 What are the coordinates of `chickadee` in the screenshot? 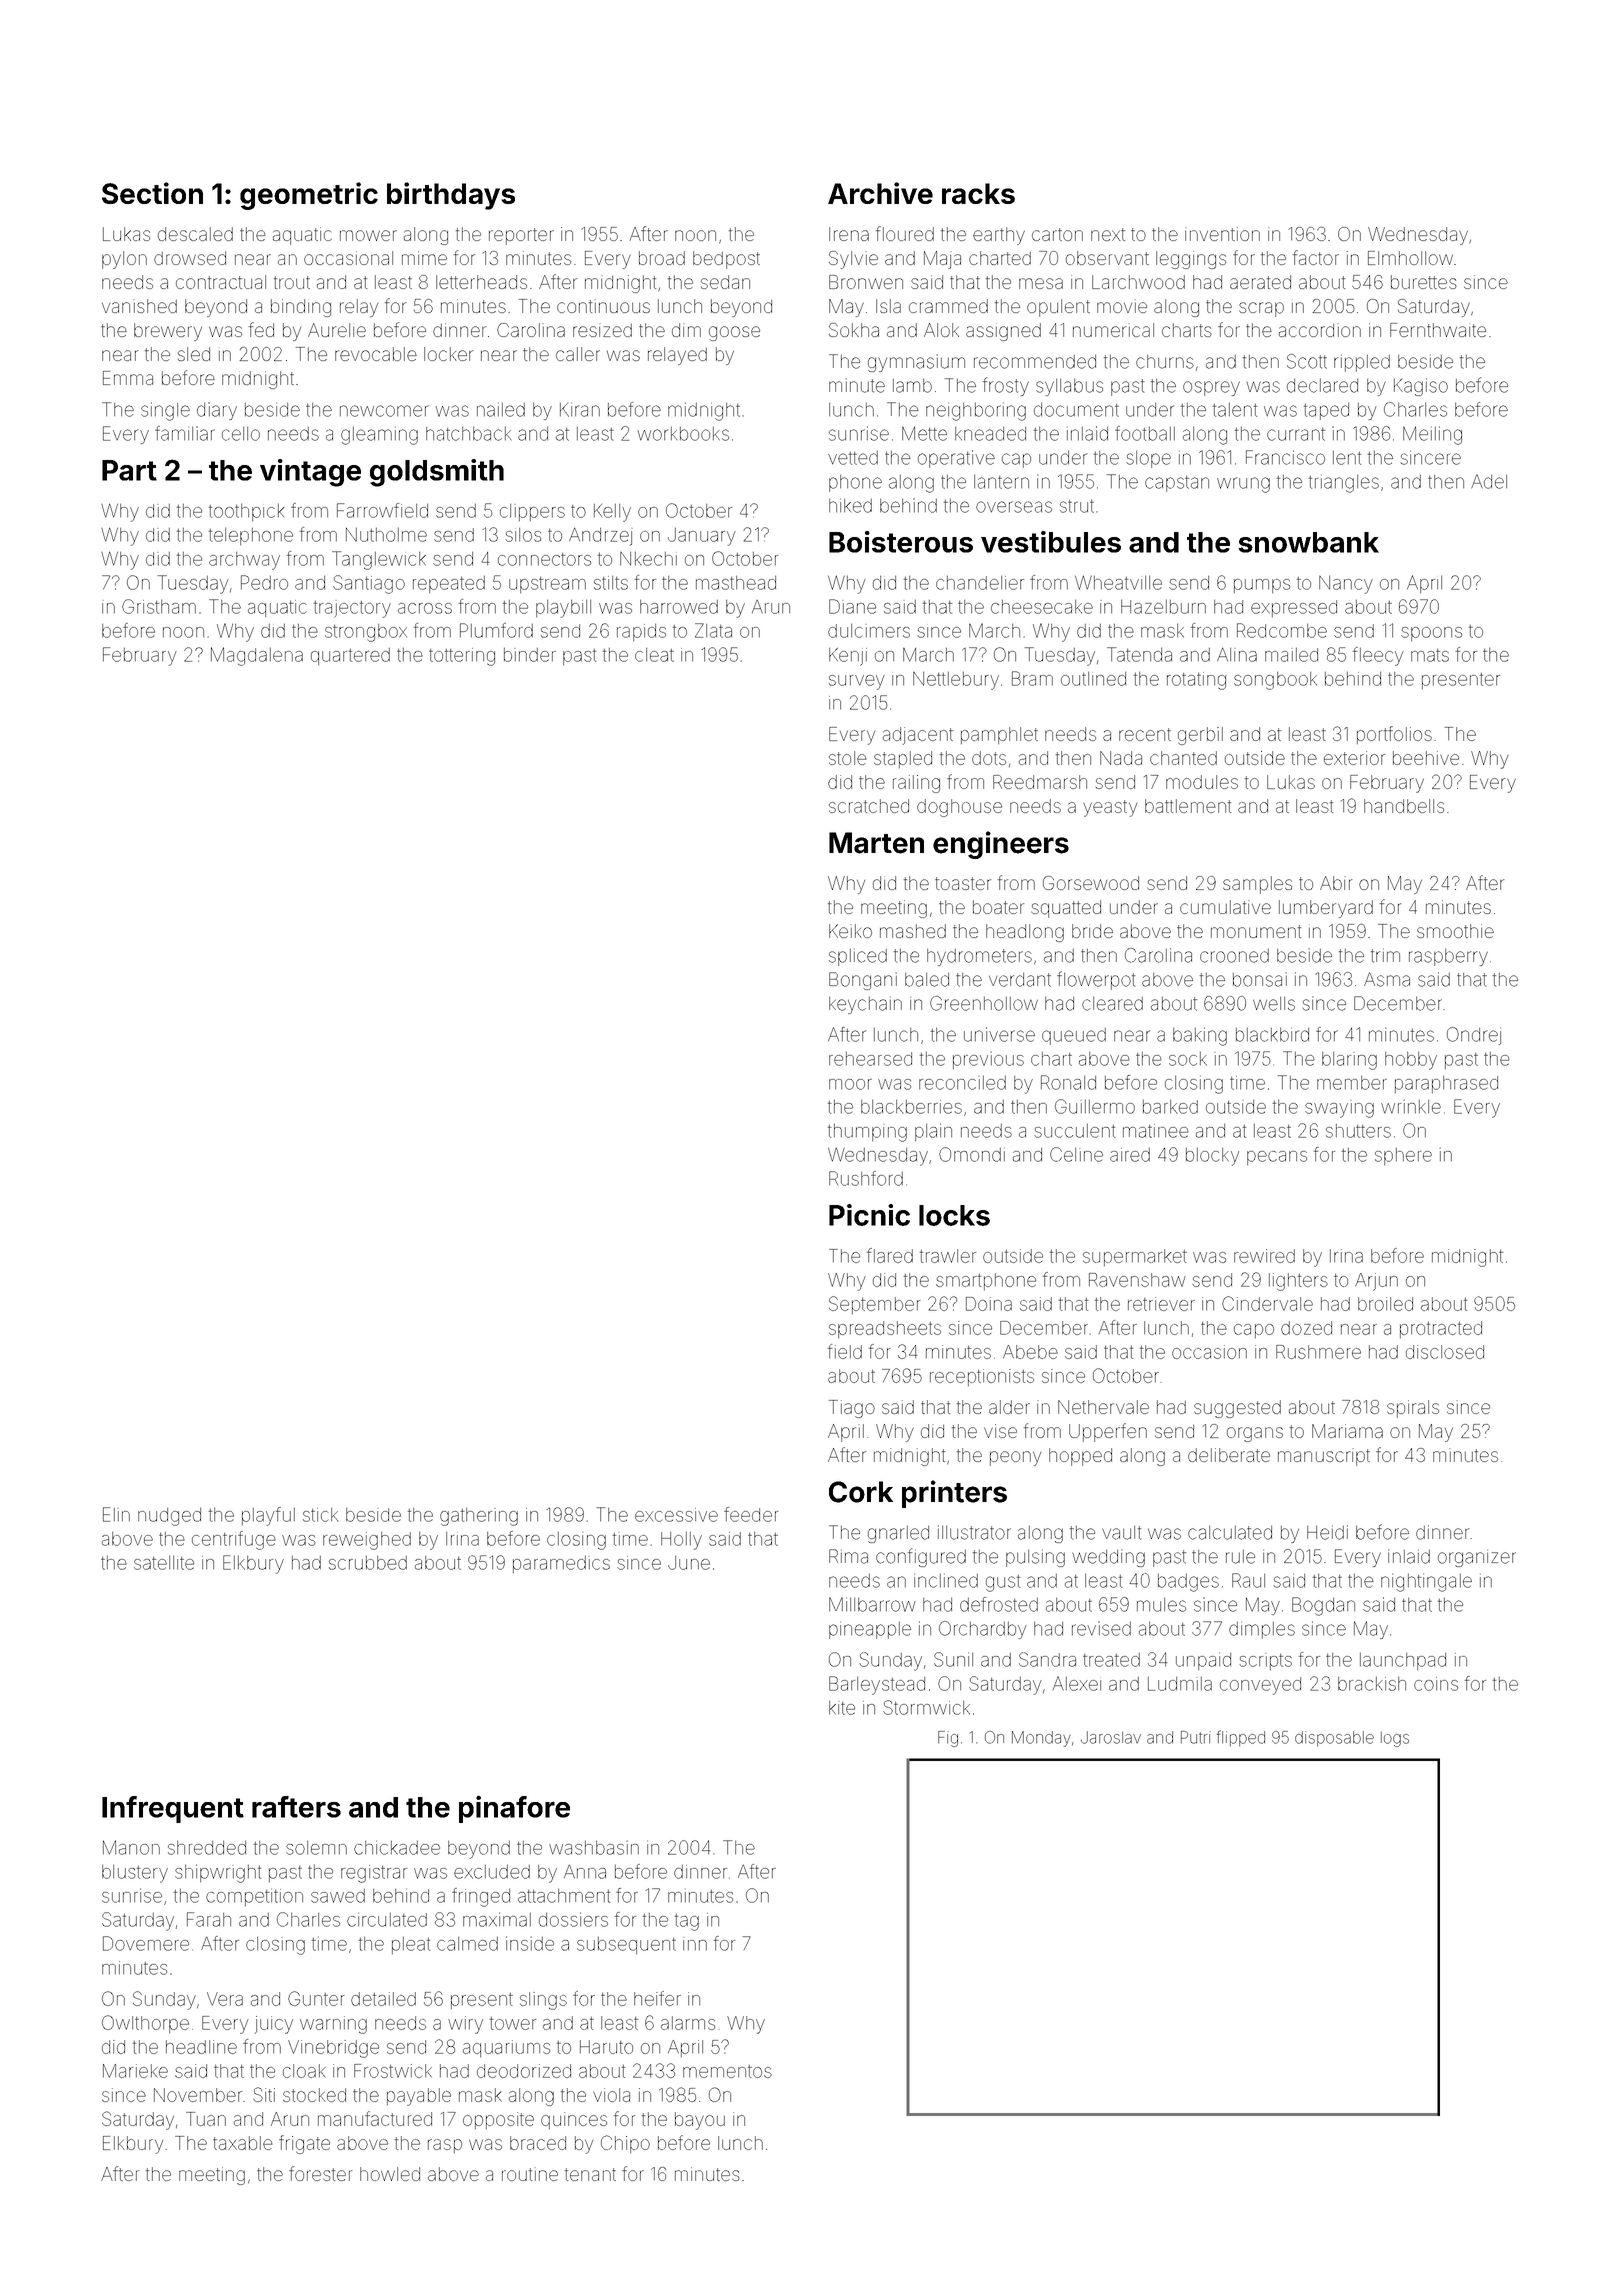 It's located at (397, 1847).
